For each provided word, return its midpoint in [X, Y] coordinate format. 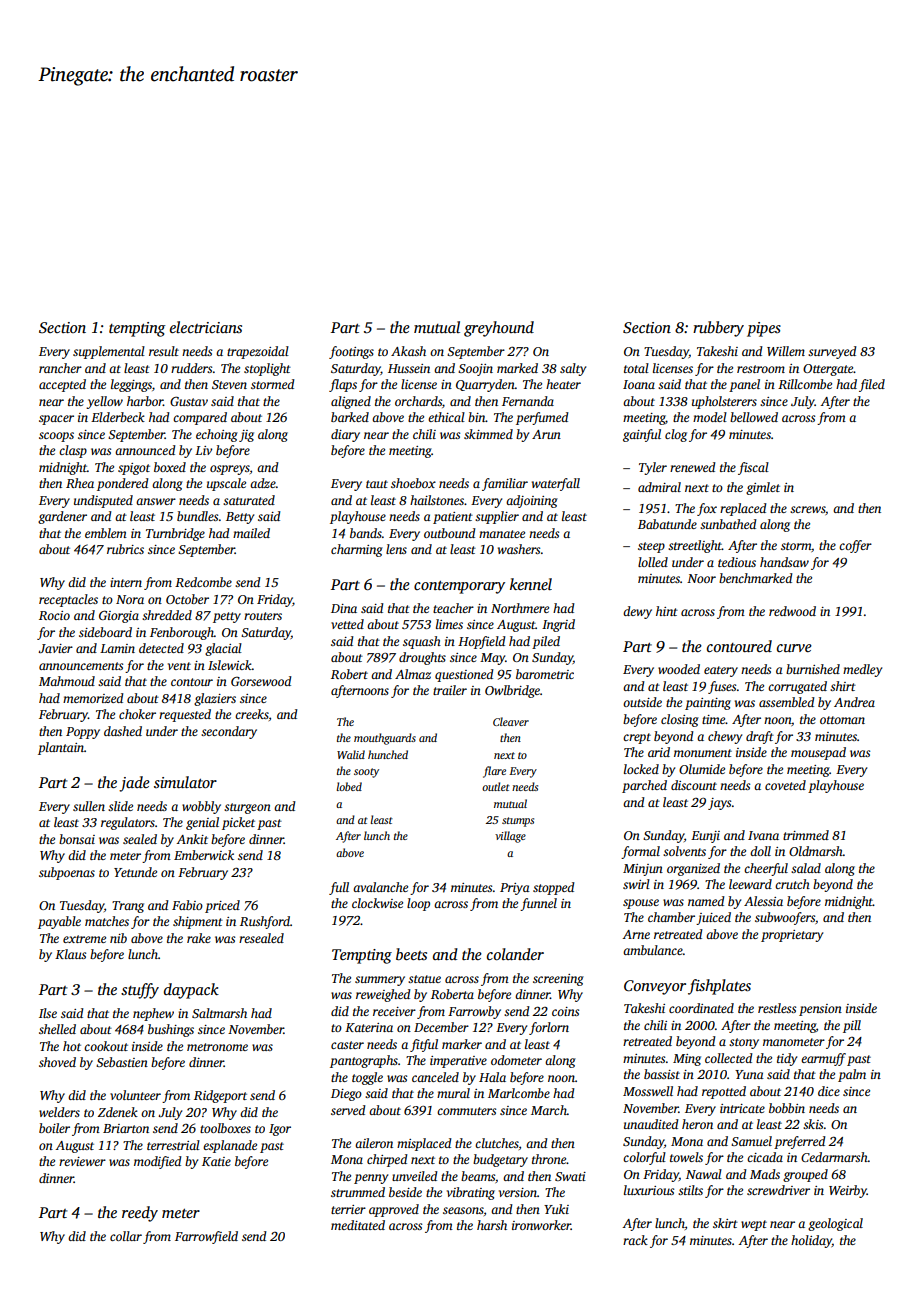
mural [453, 1093]
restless [777, 1008]
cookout [106, 1046]
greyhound [499, 329]
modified [158, 1162]
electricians [206, 327]
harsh [492, 1225]
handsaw [784, 562]
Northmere [520, 608]
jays [719, 804]
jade [134, 784]
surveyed [832, 352]
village [510, 837]
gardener [62, 517]
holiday [811, 1241]
